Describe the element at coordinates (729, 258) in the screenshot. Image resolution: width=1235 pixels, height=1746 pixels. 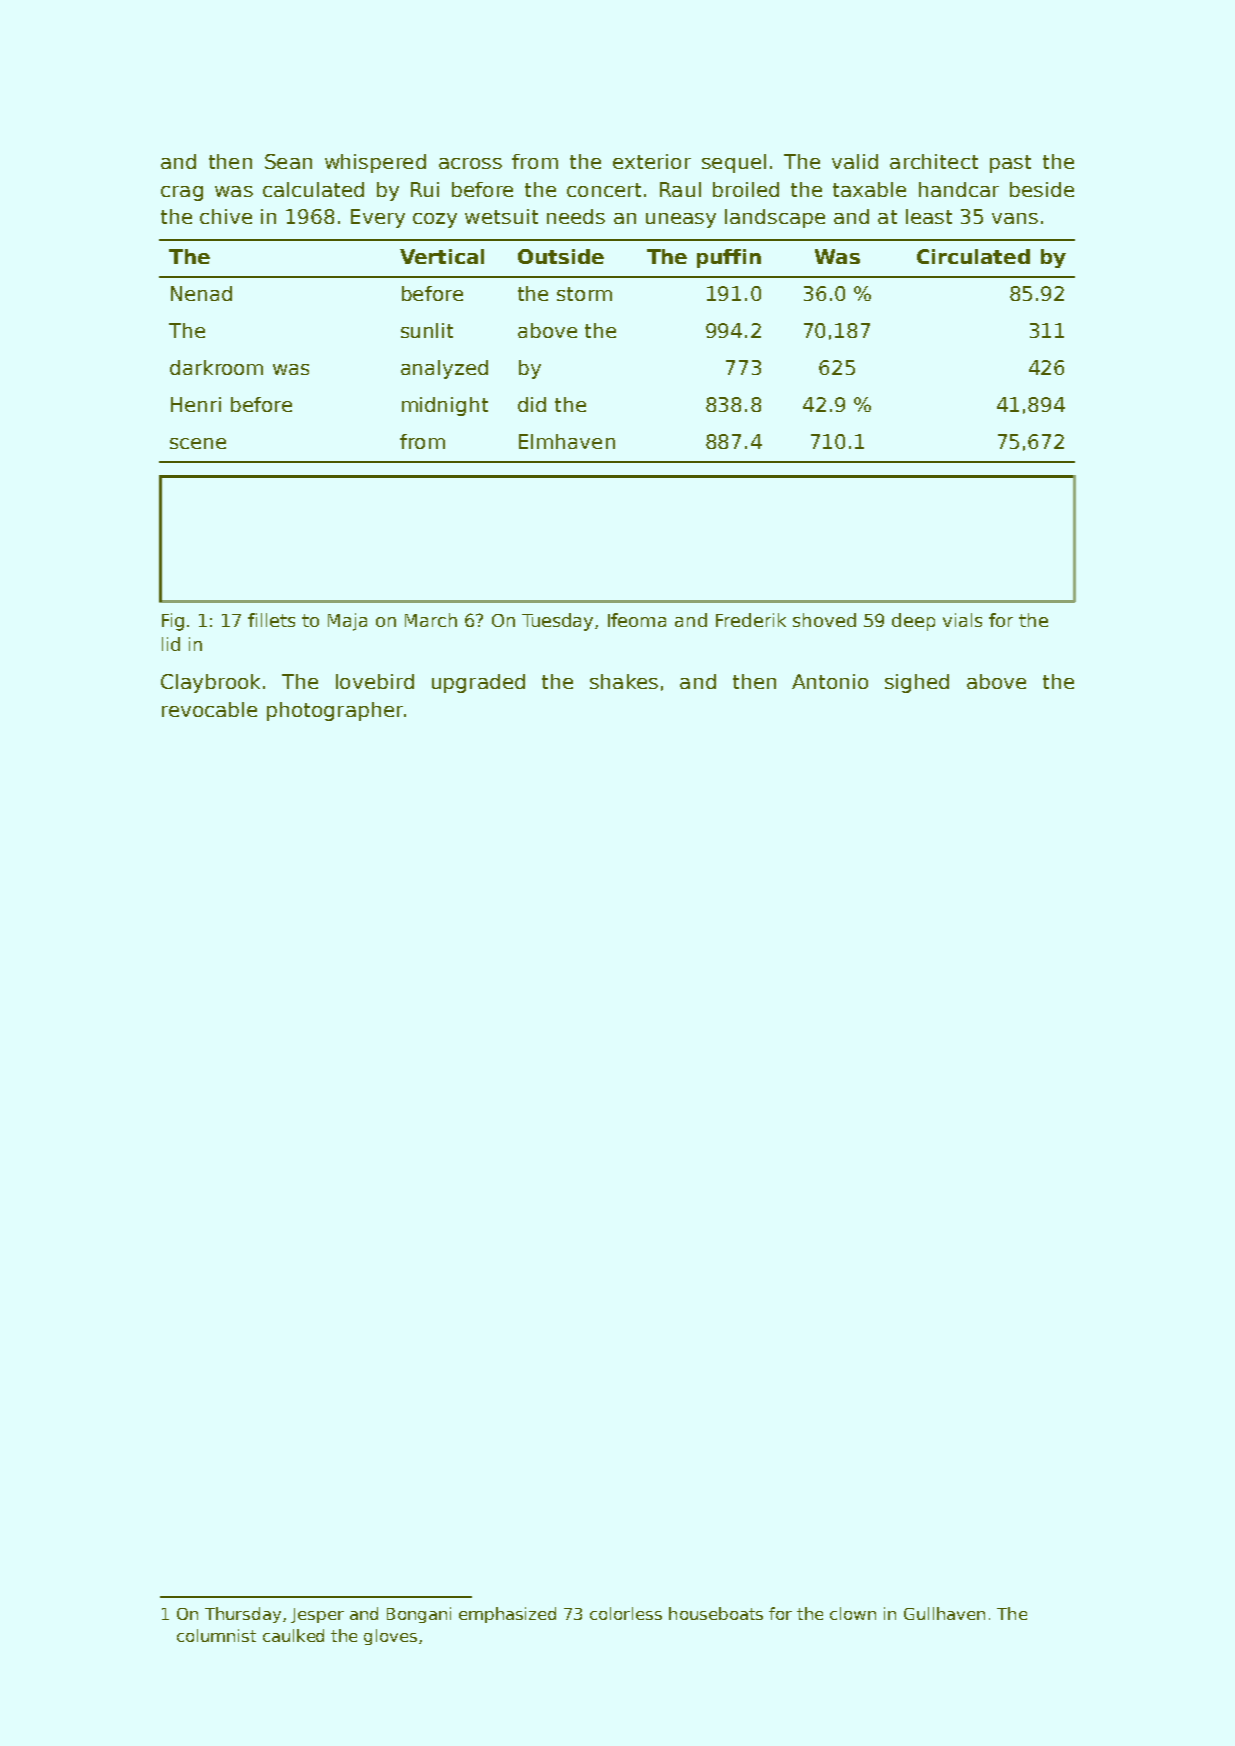
I see `puffin` at that location.
